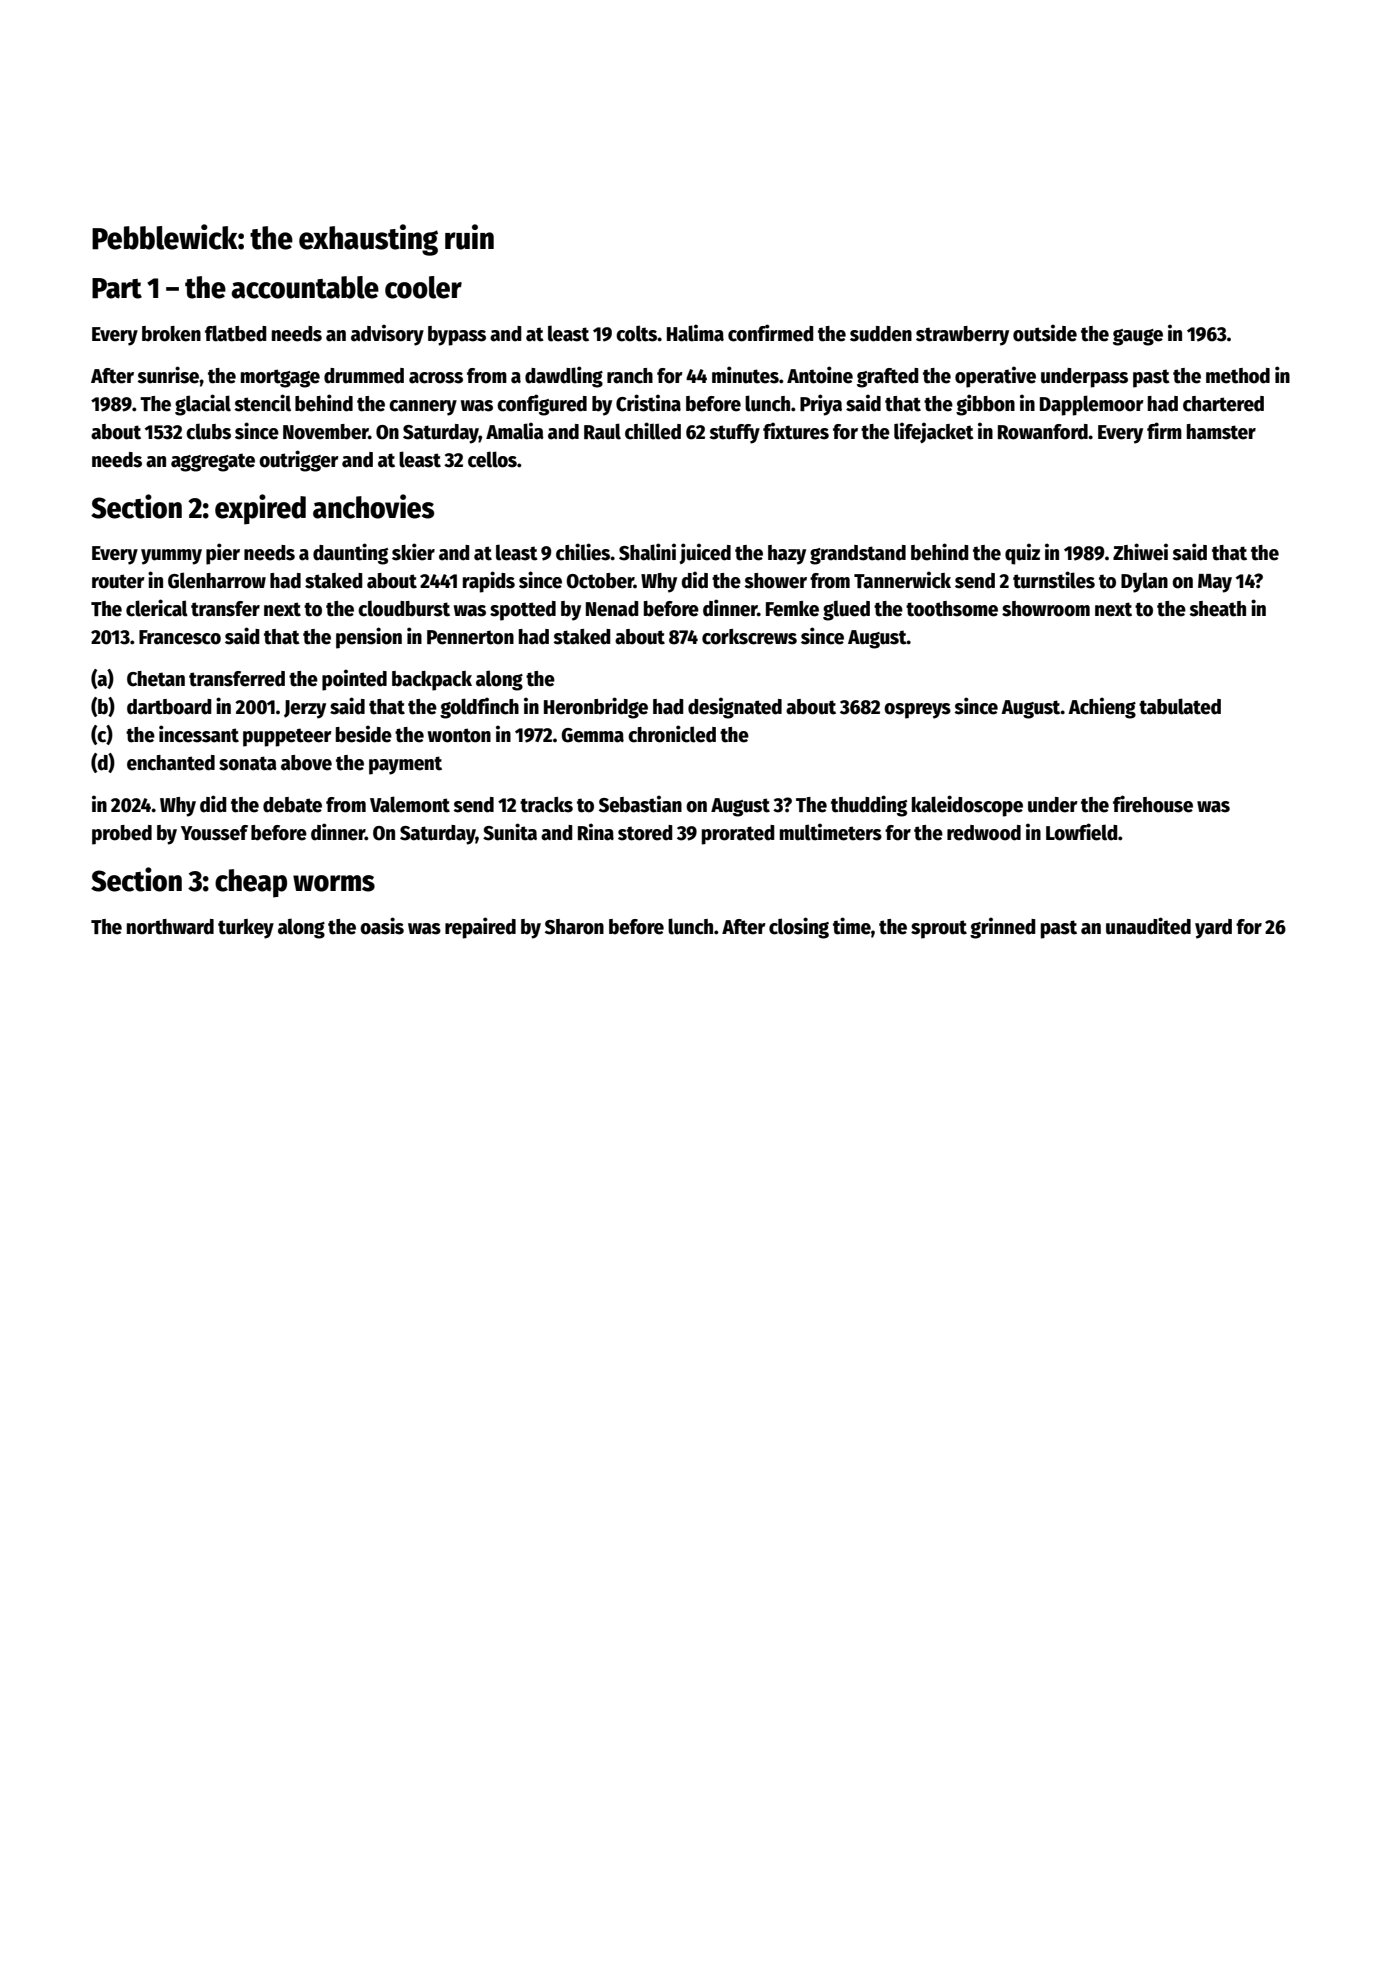 Image resolution: width=1386 pixels, height=1969 pixels. What do you see at coordinates (180, 637) in the screenshot?
I see `Francesco` at bounding box center [180, 637].
